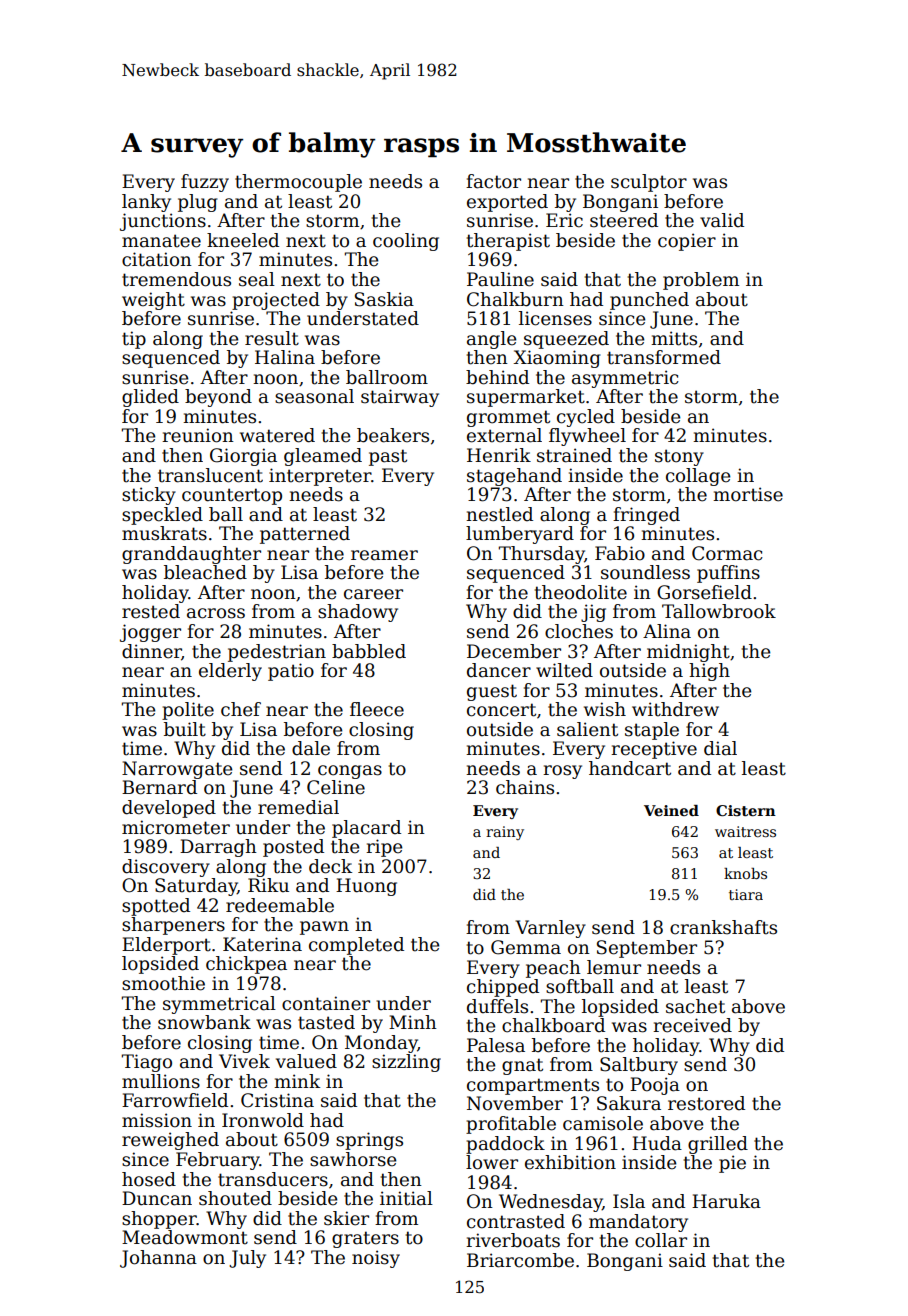 The image size is (908, 1316). I want to click on September, so click(647, 949).
